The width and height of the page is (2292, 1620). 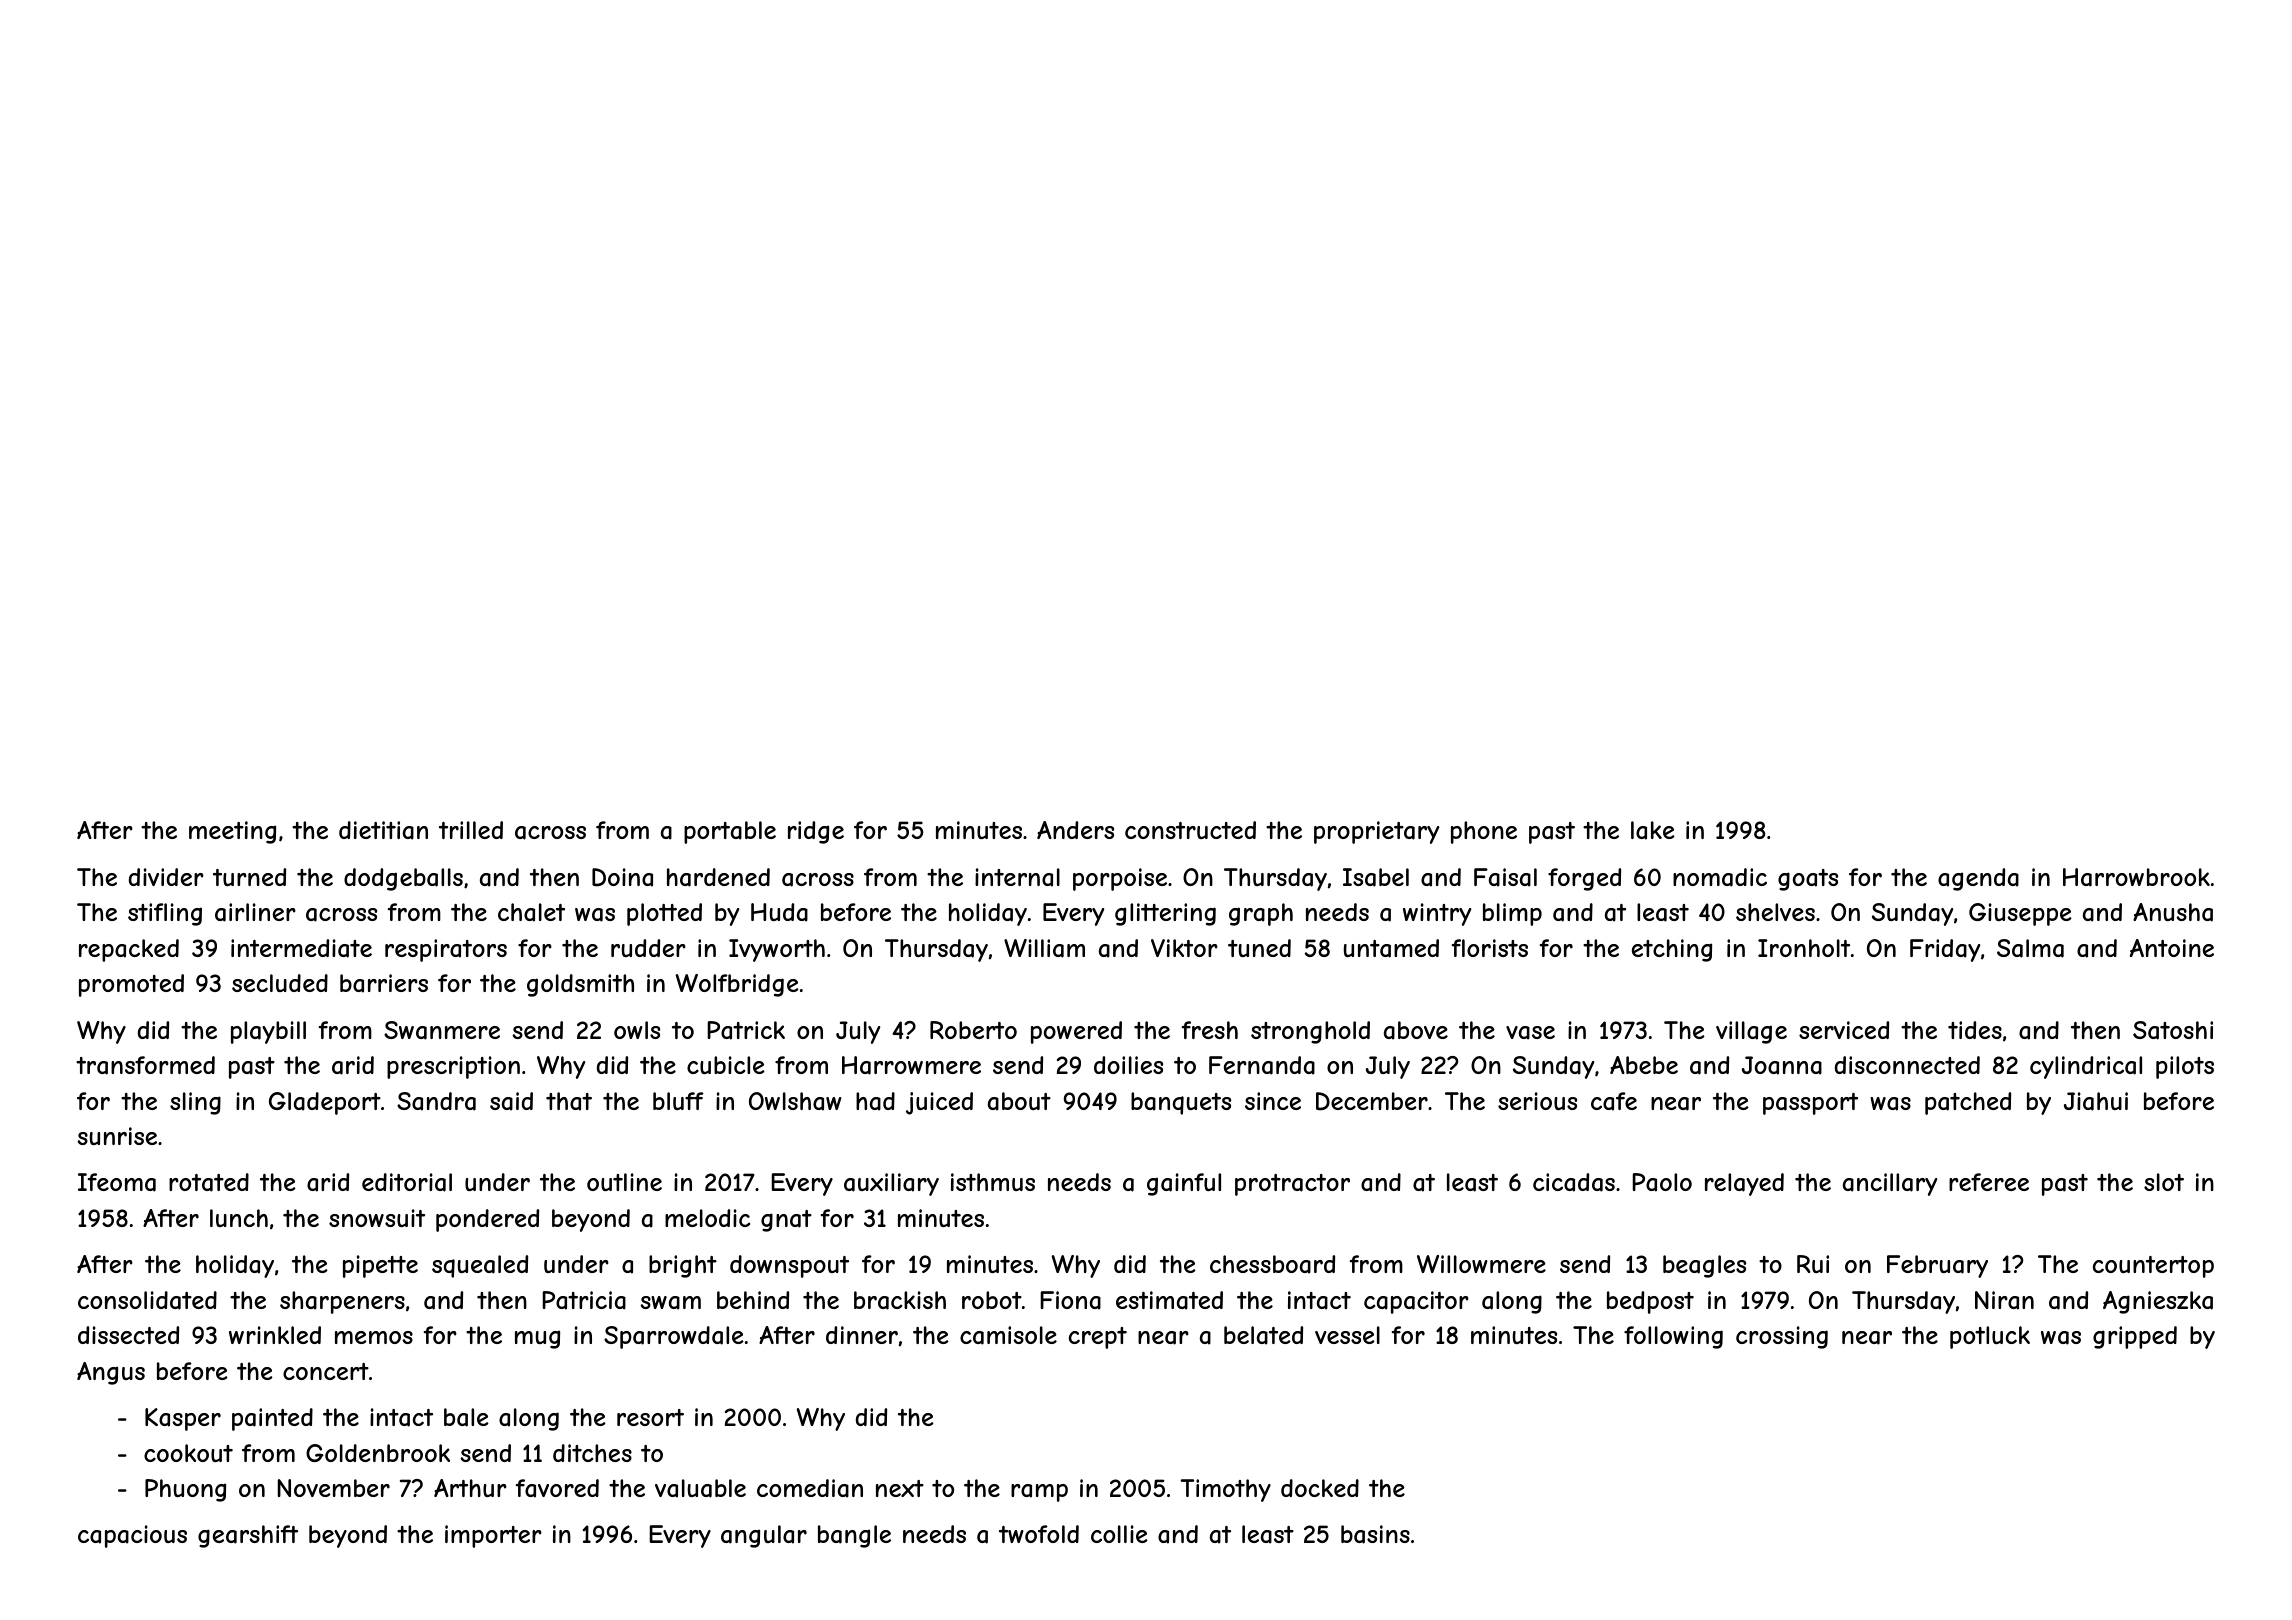 I want to click on cubicle, so click(x=726, y=1065).
